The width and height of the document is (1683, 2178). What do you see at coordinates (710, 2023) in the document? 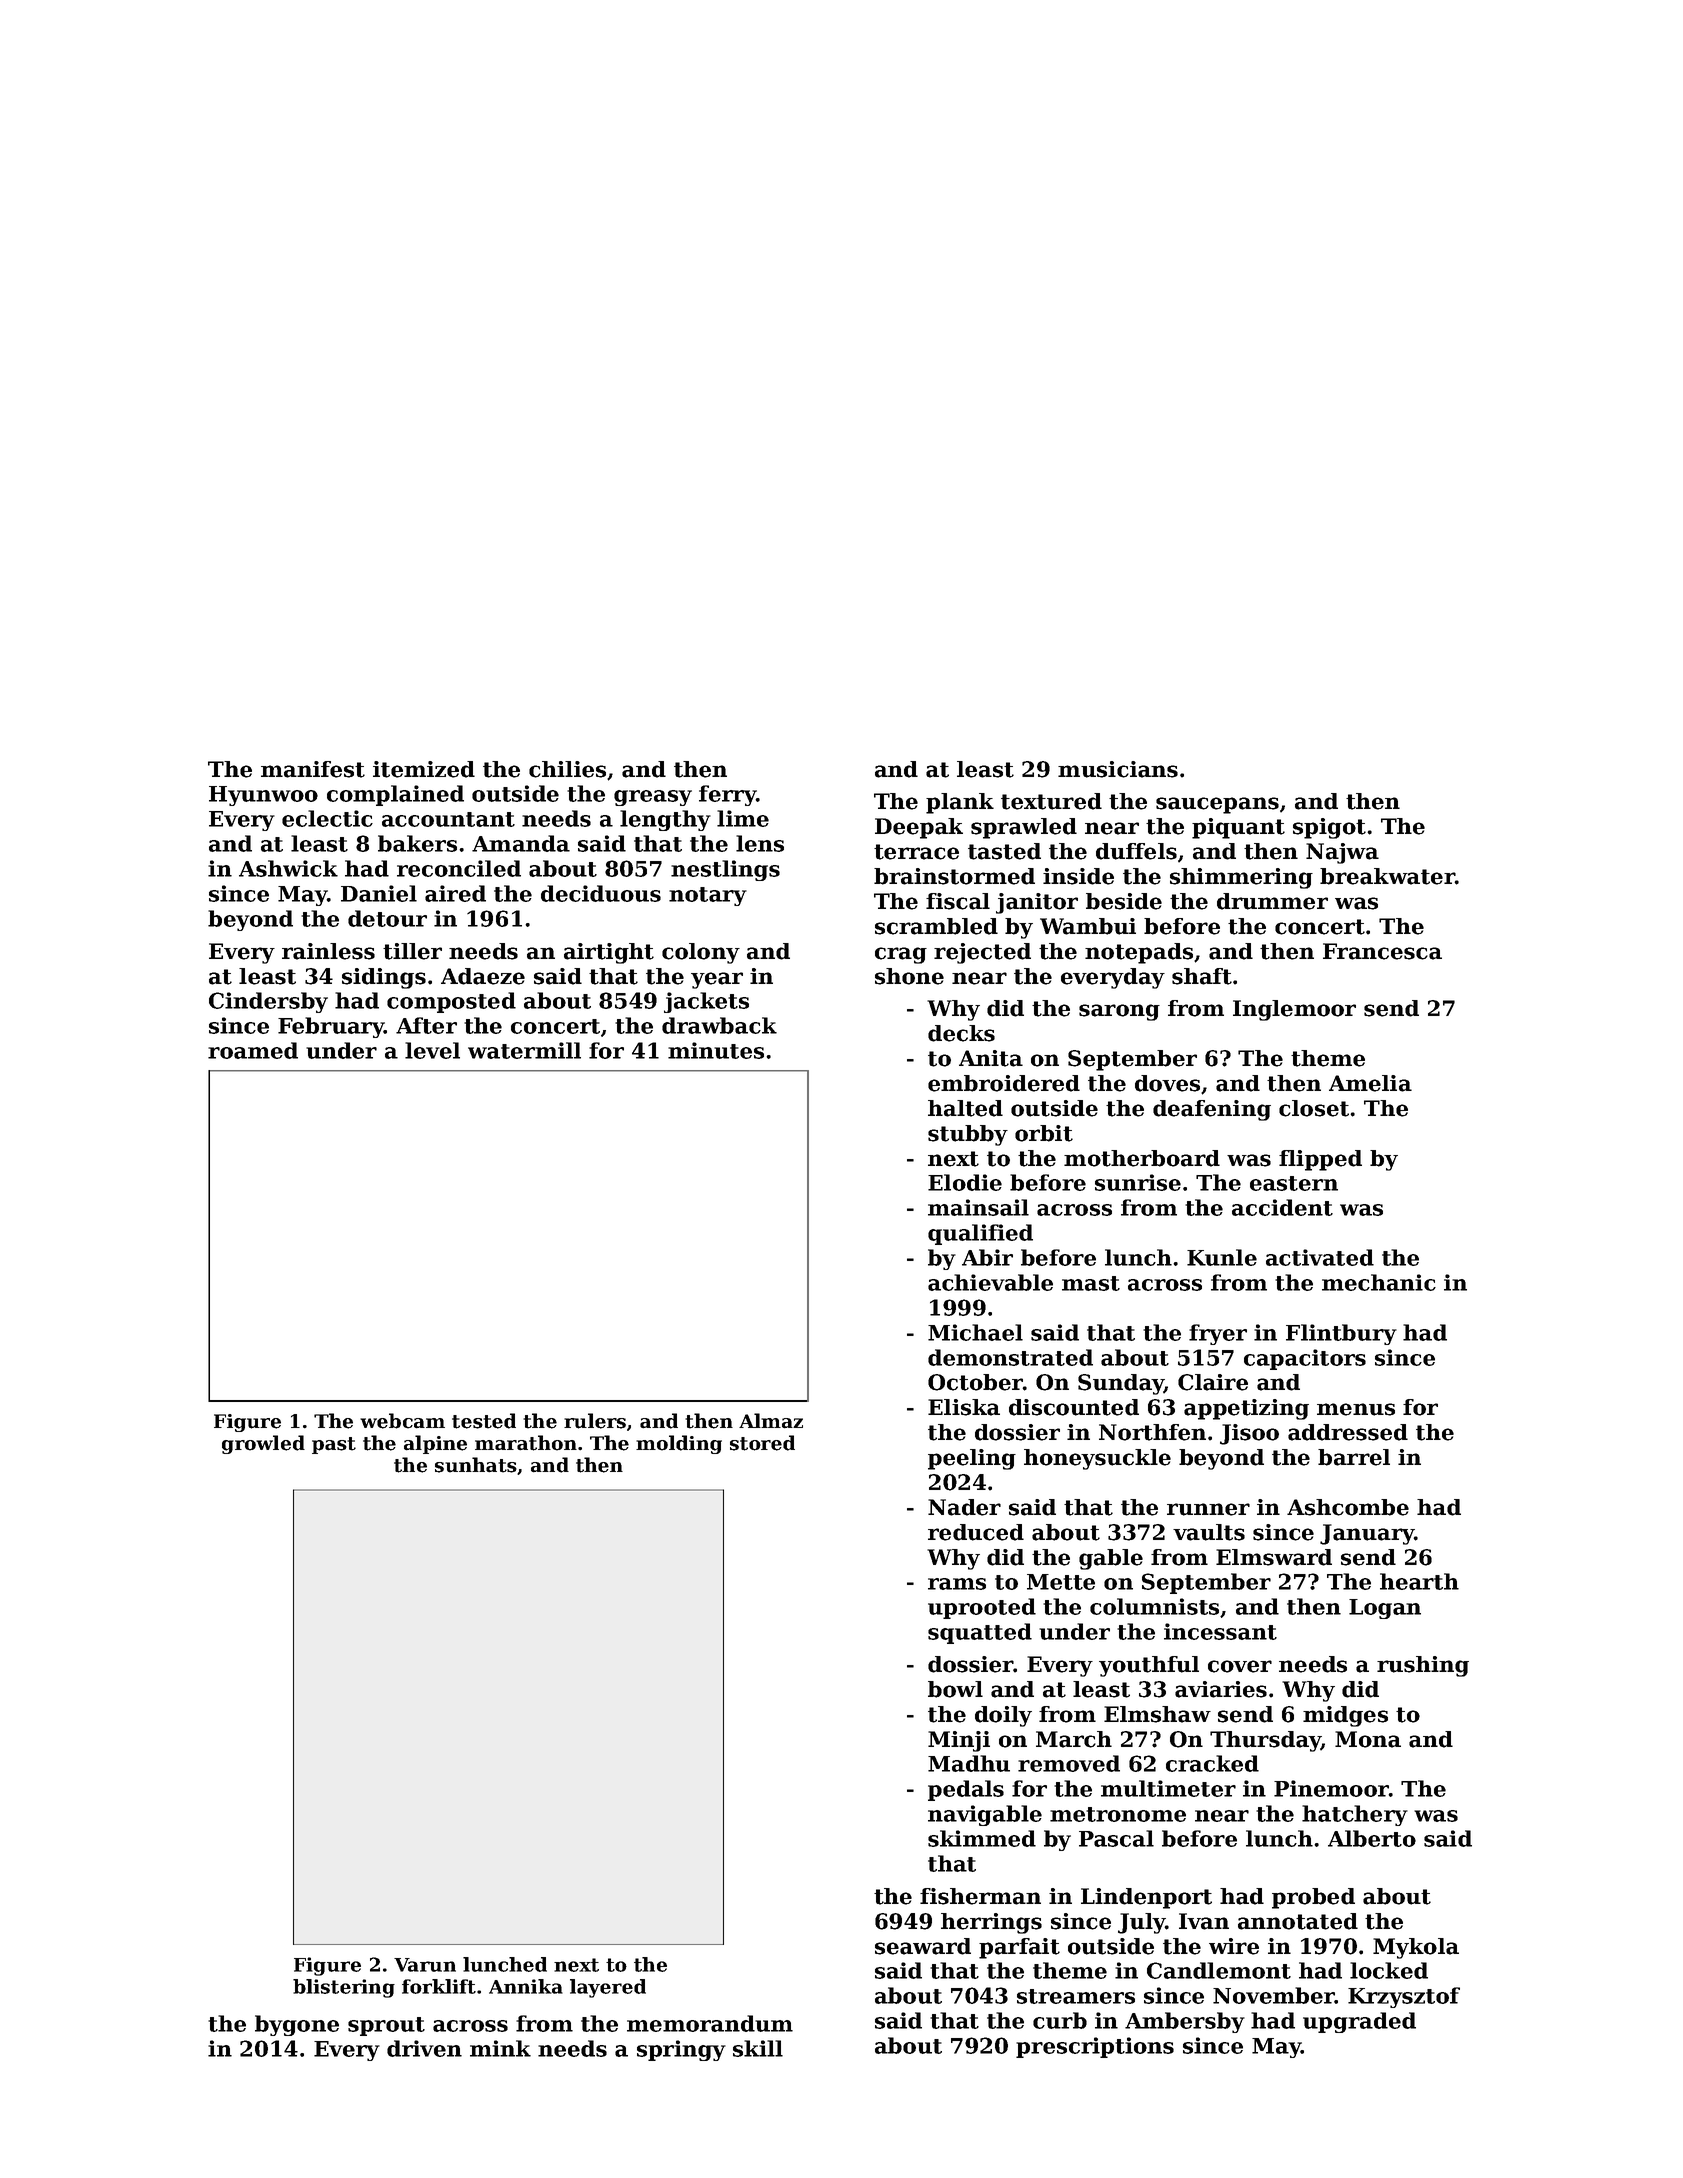
I see `memorandum` at bounding box center [710, 2023].
